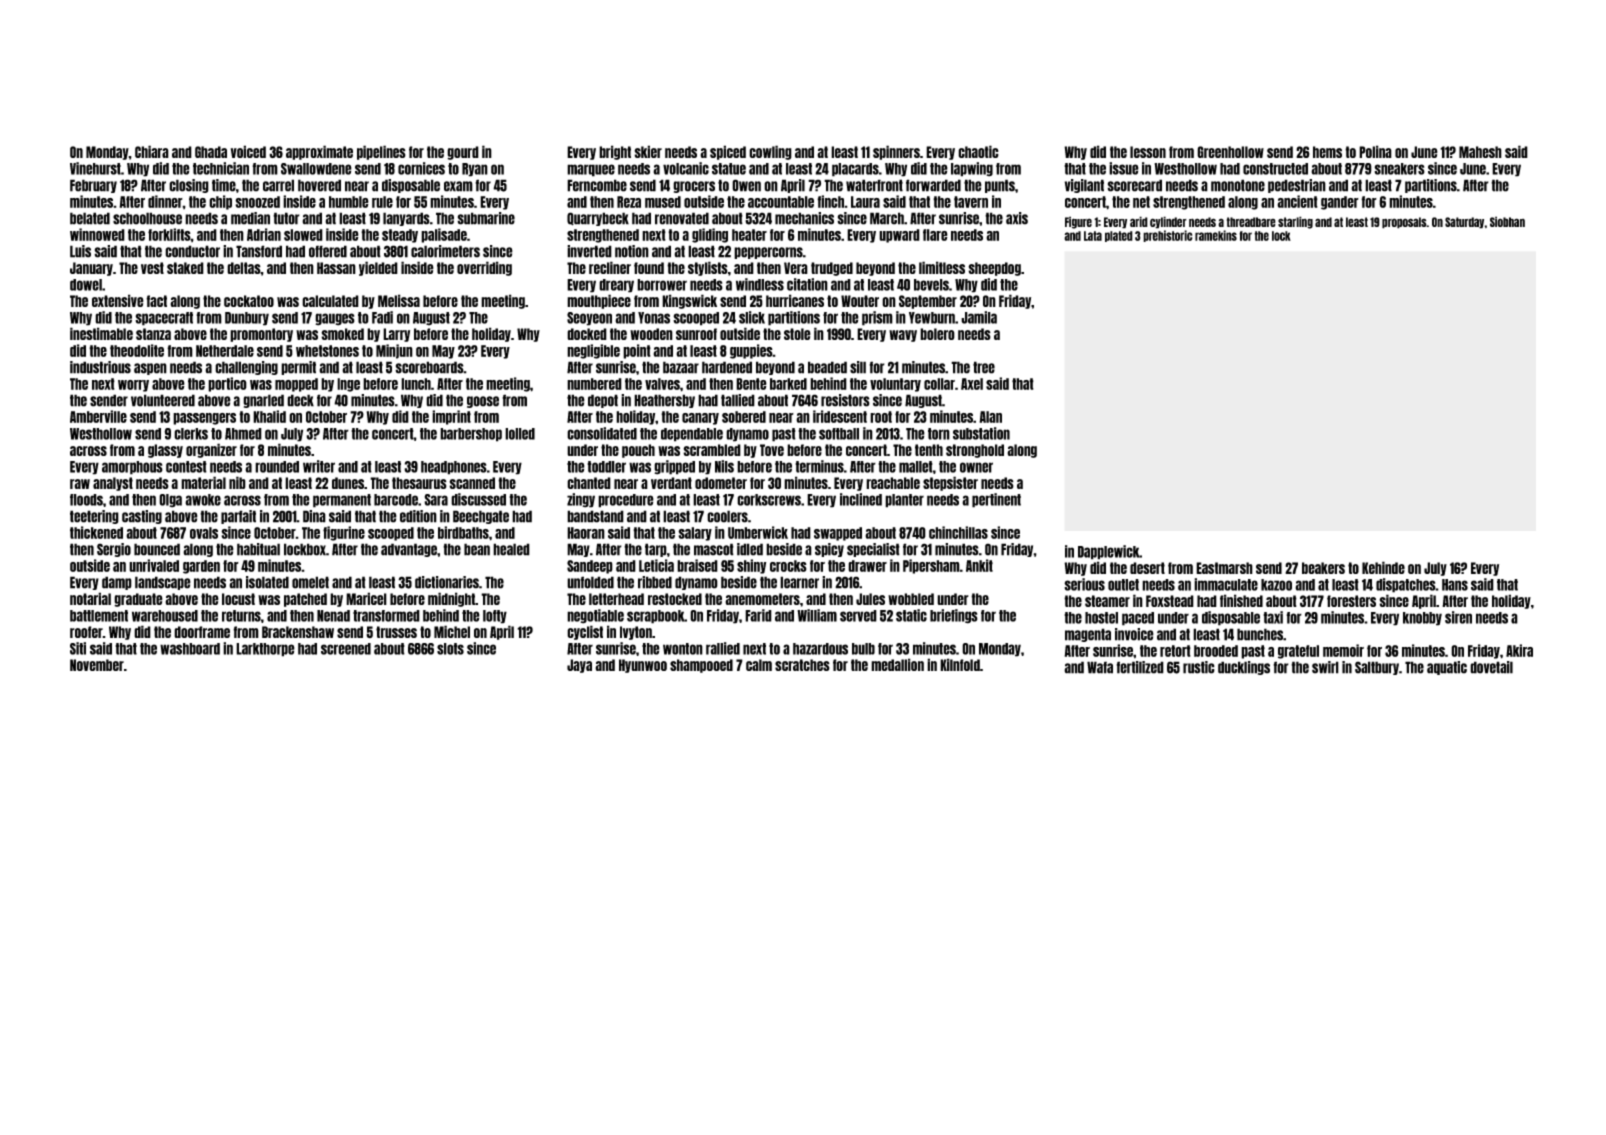 The height and width of the document is (1135, 1606). I want to click on Vinehurst, so click(95, 168).
